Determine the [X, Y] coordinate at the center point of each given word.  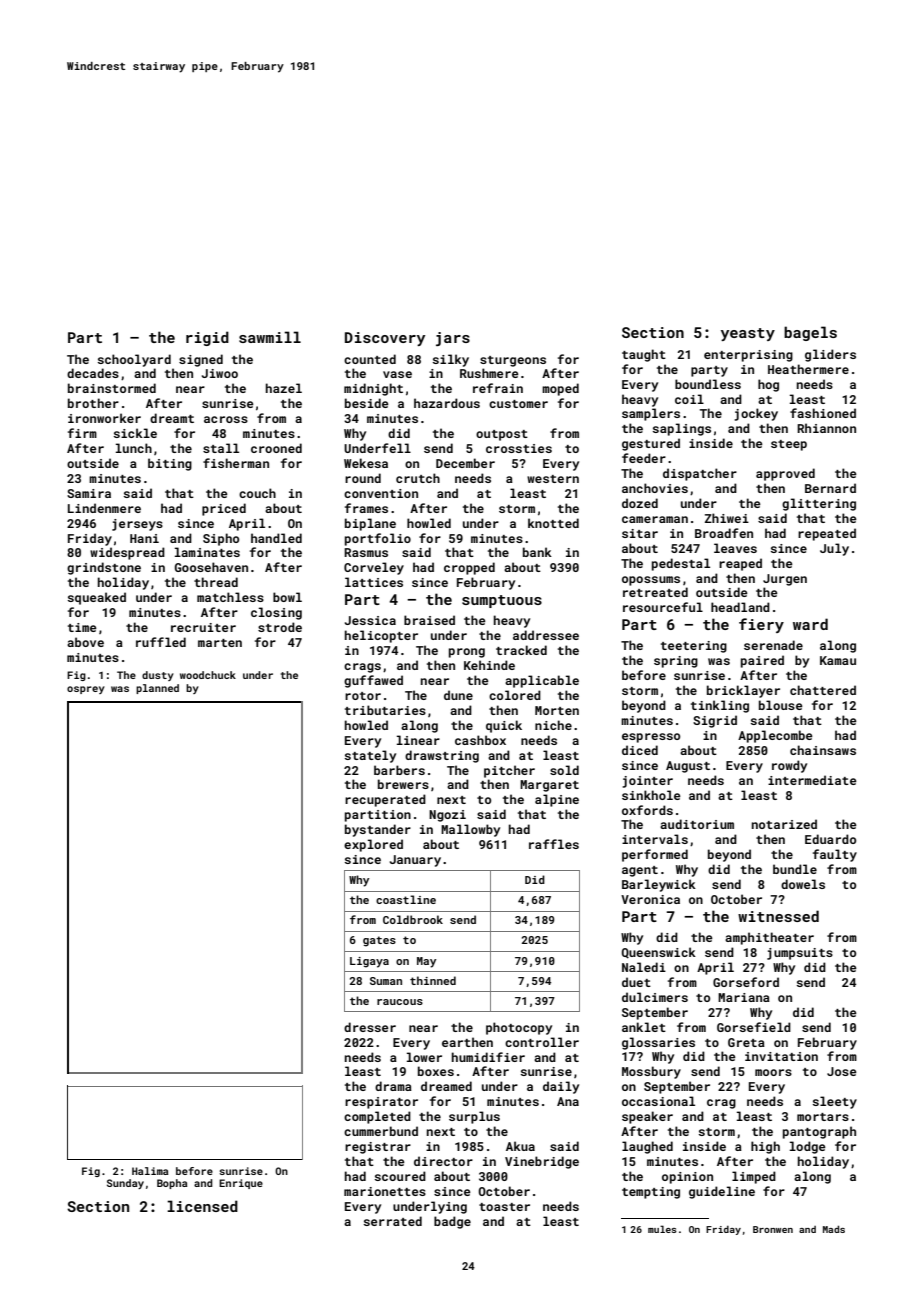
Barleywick [659, 885]
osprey [86, 690]
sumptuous [502, 601]
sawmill [270, 337]
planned [157, 689]
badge [452, 1222]
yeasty [748, 334]
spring [676, 662]
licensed [202, 1206]
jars [453, 339]
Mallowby [470, 830]
